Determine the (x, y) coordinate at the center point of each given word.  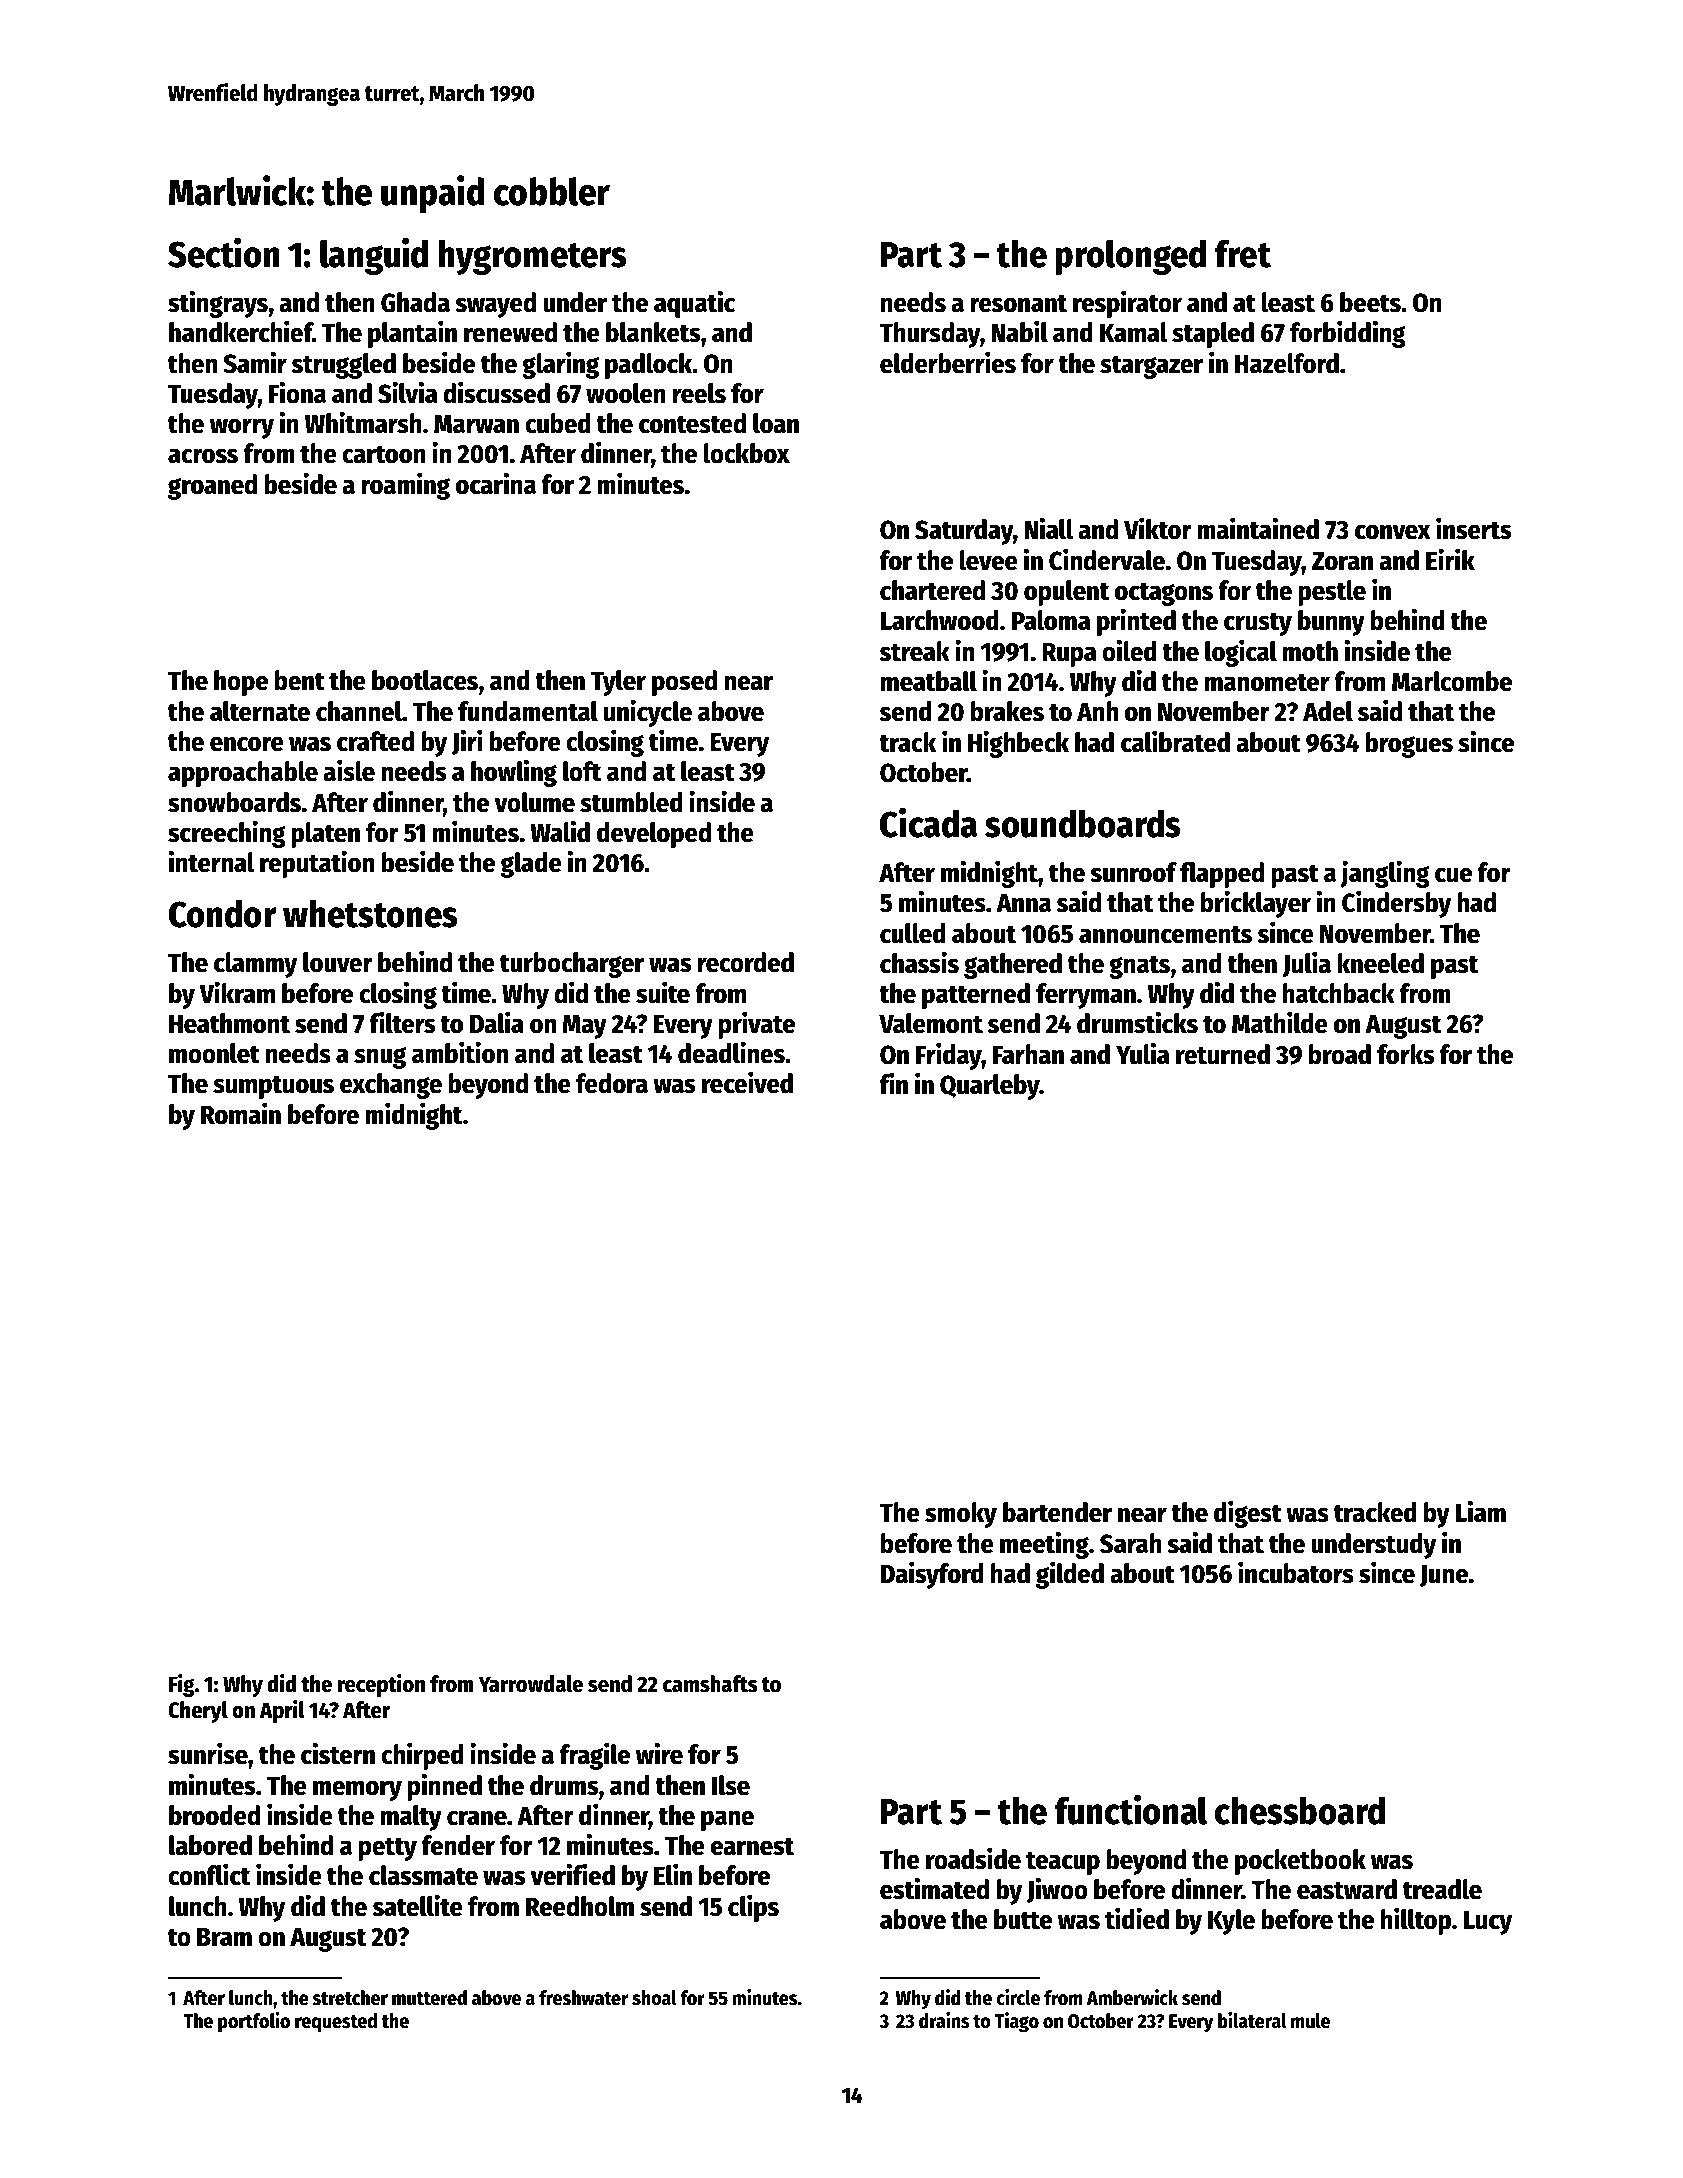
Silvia (407, 392)
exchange (391, 1086)
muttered (429, 1998)
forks (1405, 1054)
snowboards (234, 802)
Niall (1048, 528)
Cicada (928, 823)
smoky (961, 1515)
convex (1393, 532)
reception (381, 1685)
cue (1453, 875)
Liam (1481, 1511)
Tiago (1017, 2022)
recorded (746, 962)
